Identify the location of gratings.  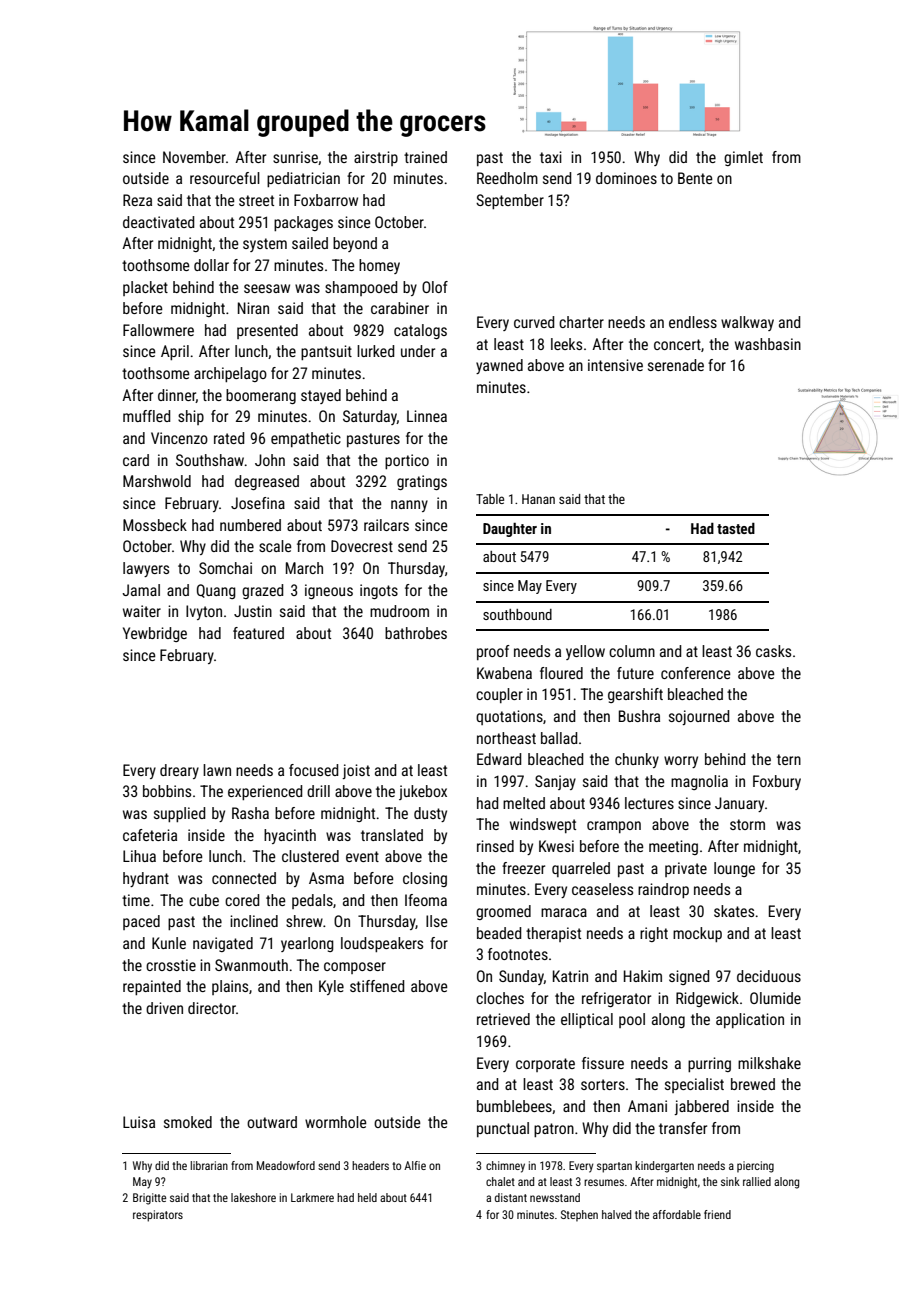
(422, 482).
